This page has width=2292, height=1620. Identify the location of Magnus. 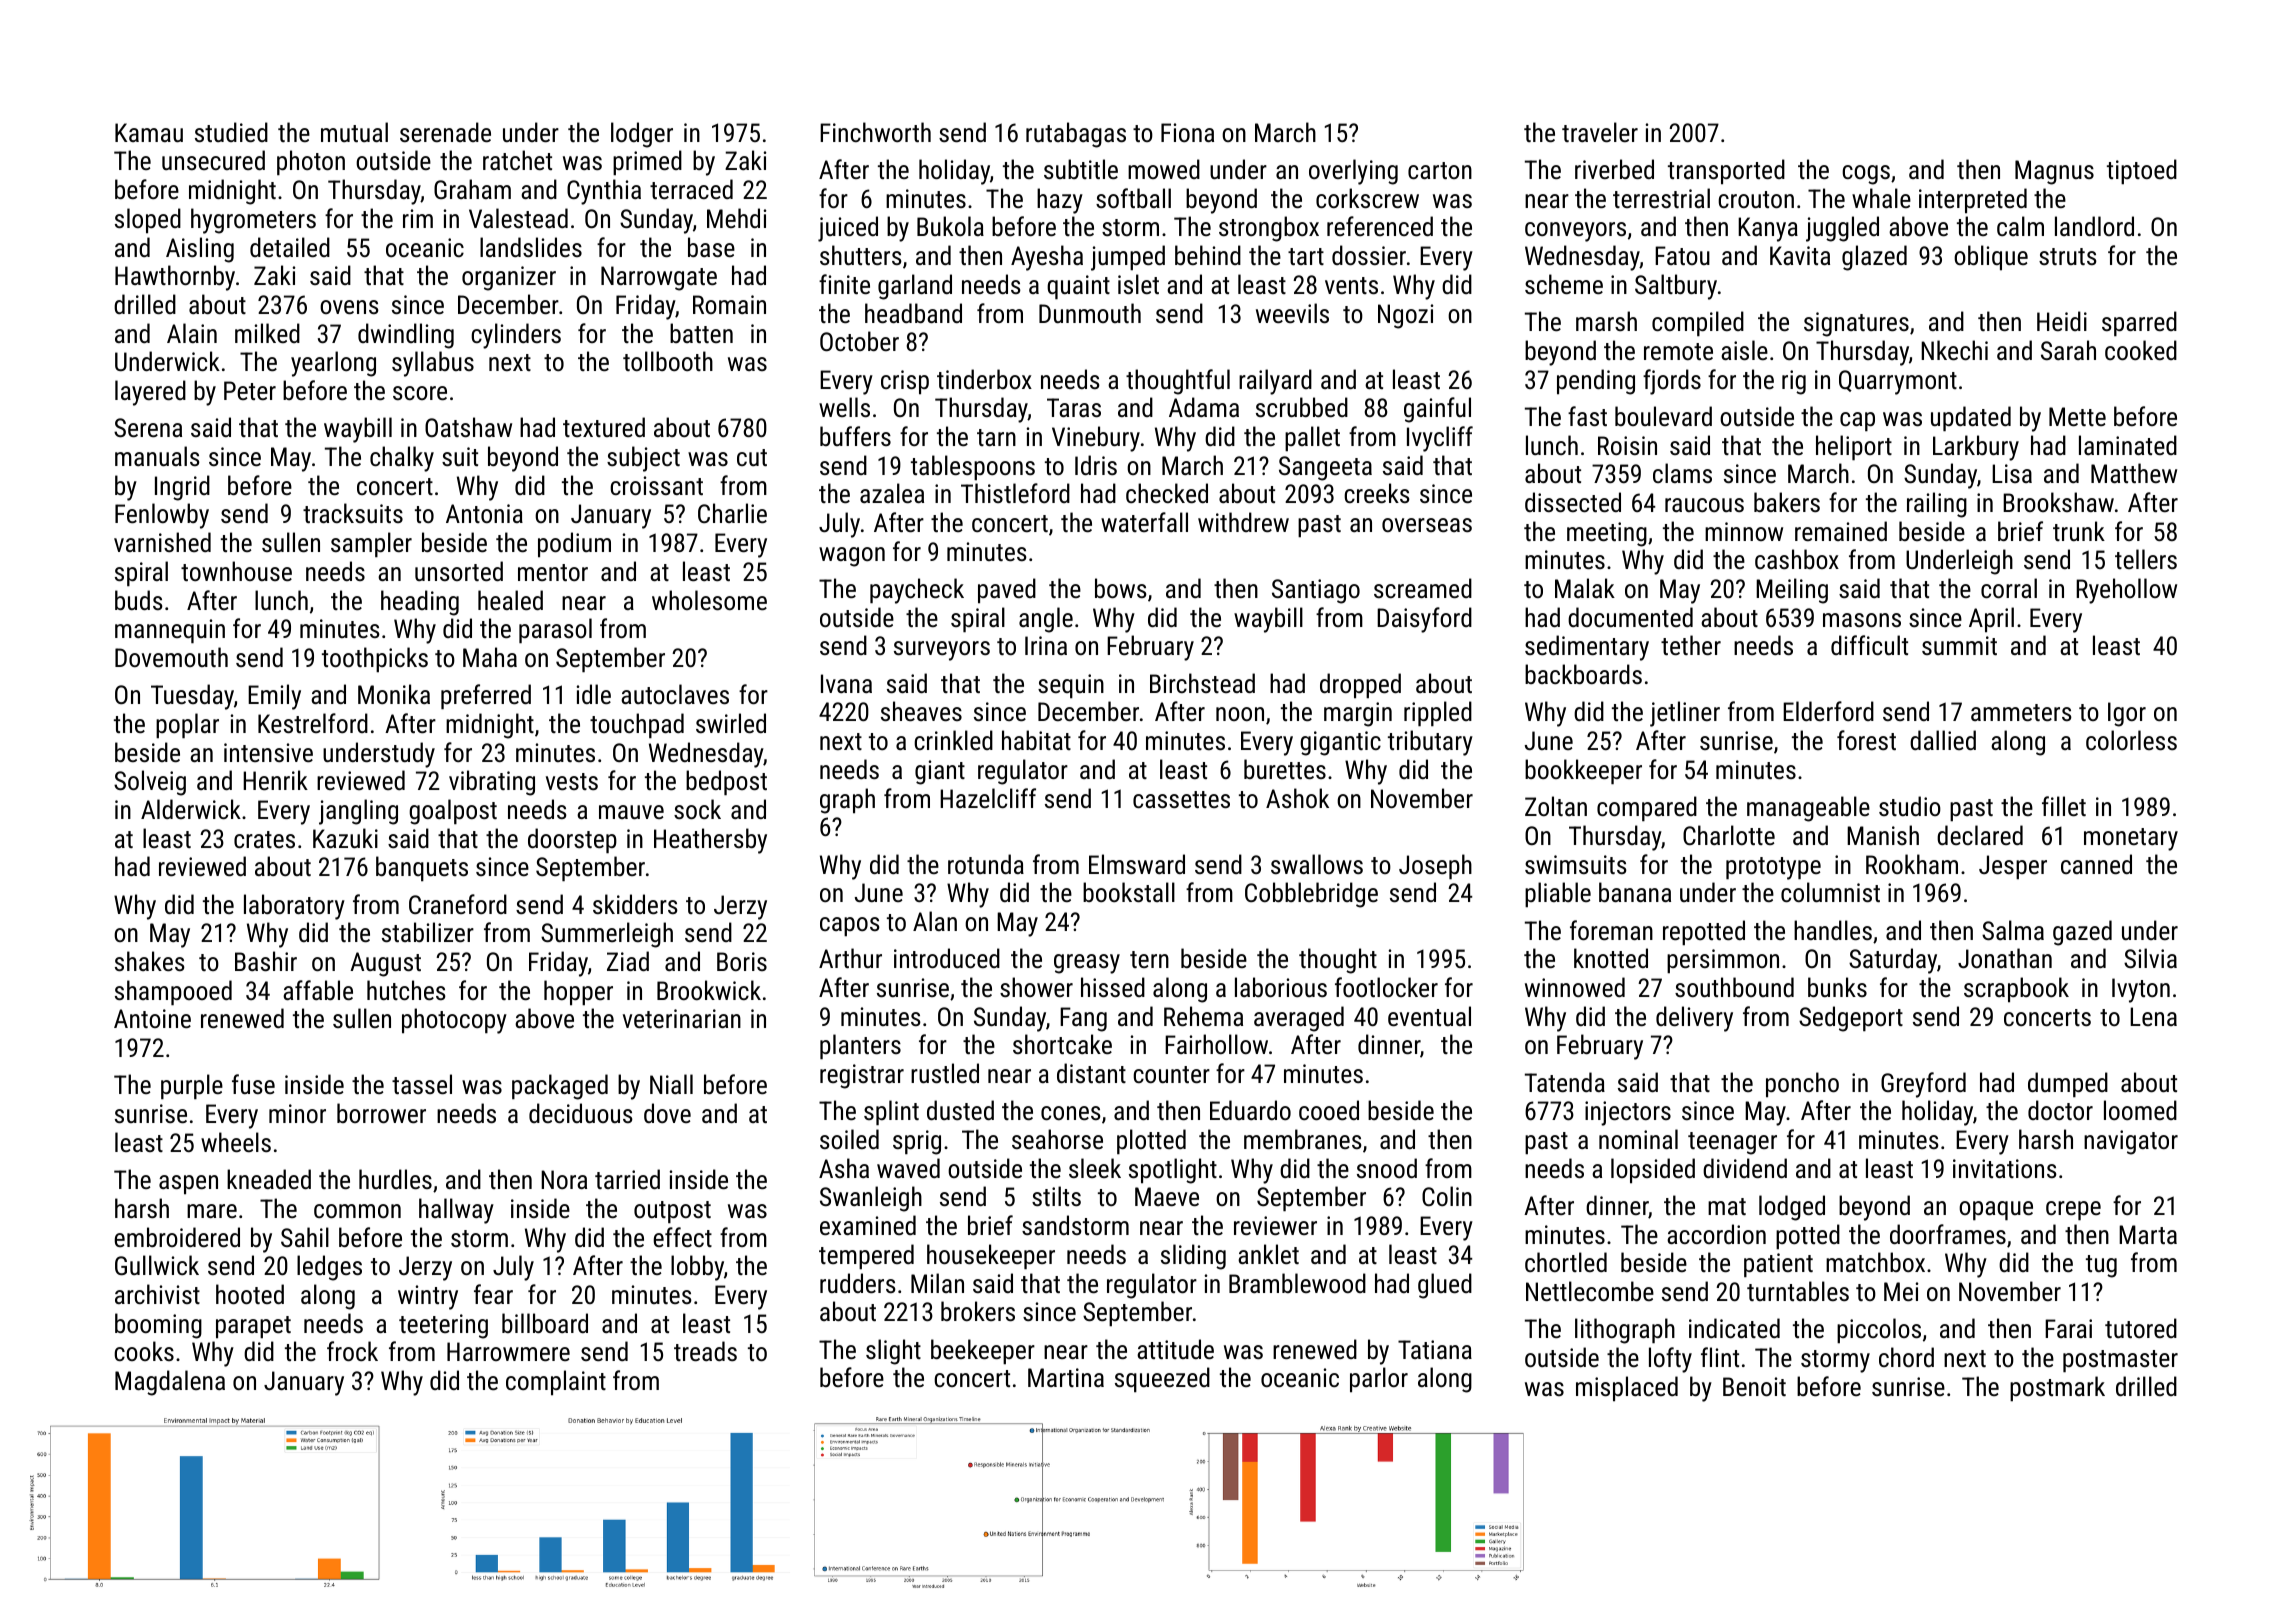
(2054, 172).
